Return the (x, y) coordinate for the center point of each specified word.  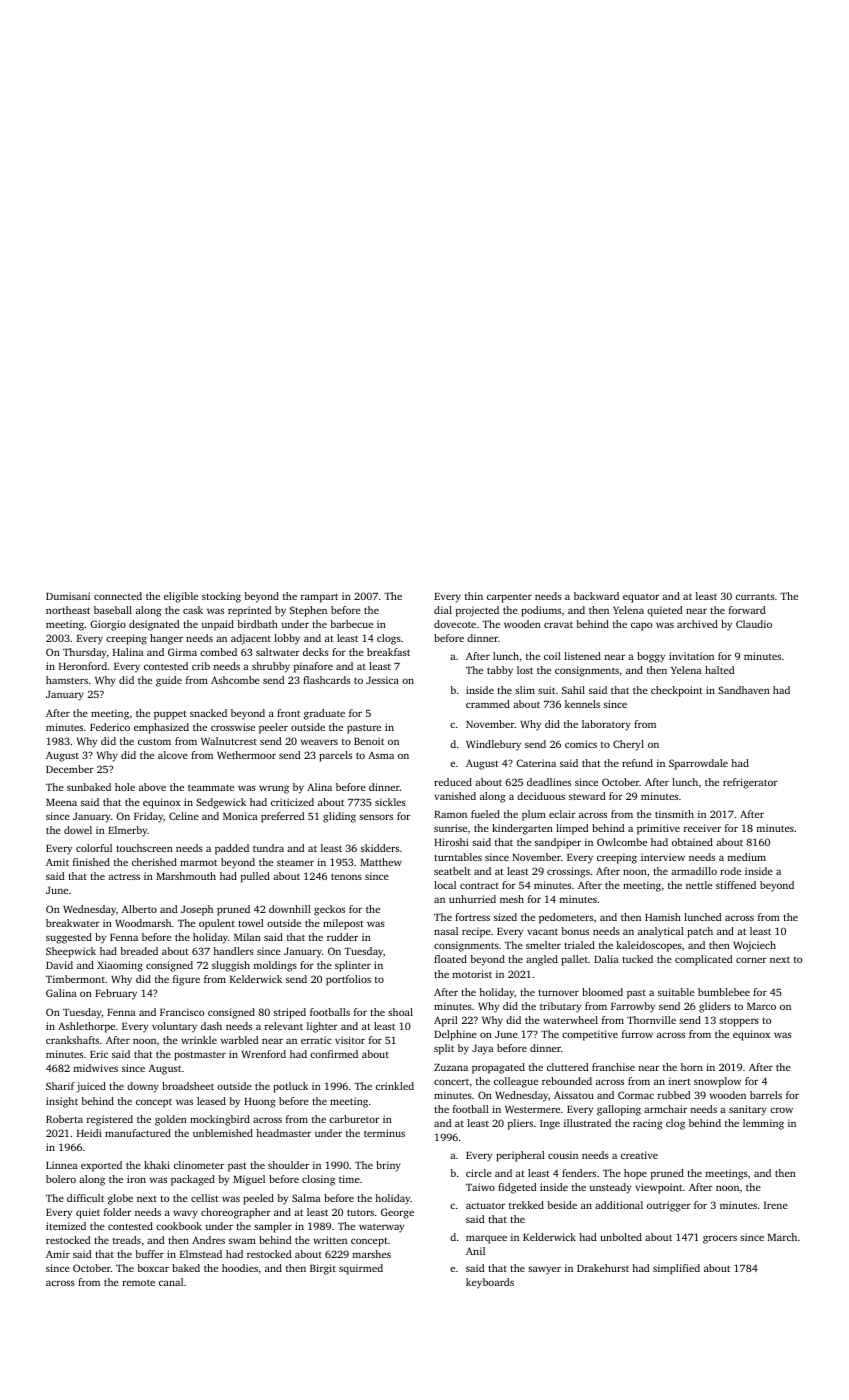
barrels (766, 1095)
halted (719, 670)
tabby (500, 671)
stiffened (736, 885)
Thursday (85, 653)
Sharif (60, 1086)
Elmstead (201, 1254)
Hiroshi (451, 842)
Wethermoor (246, 755)
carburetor (354, 1119)
